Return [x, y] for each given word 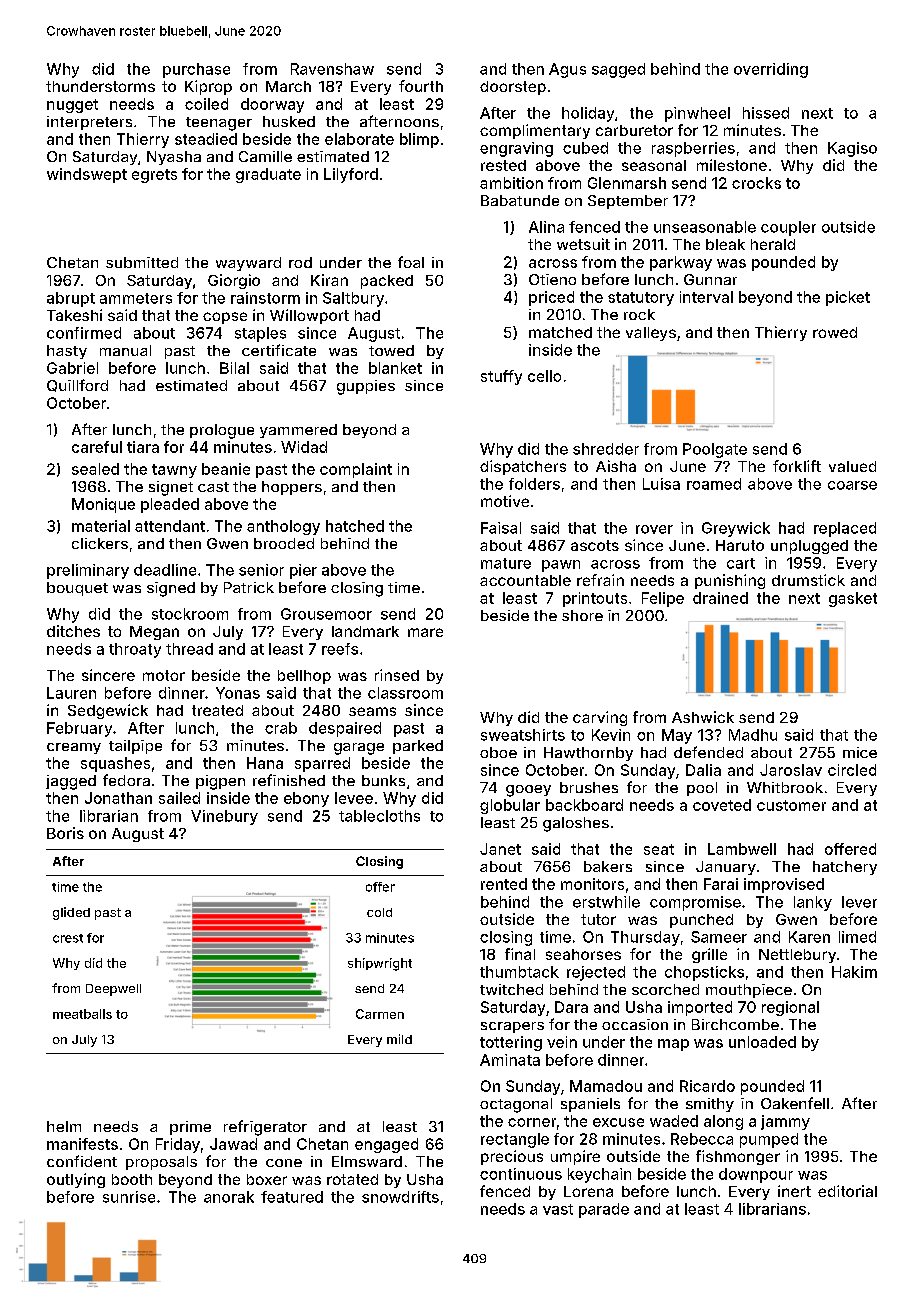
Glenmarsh [627, 183]
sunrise [129, 1197]
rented [504, 884]
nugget [72, 106]
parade [604, 1210]
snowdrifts [400, 1197]
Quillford [77, 385]
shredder [606, 449]
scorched [665, 989]
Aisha [616, 466]
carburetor [634, 130]
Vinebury [224, 817]
